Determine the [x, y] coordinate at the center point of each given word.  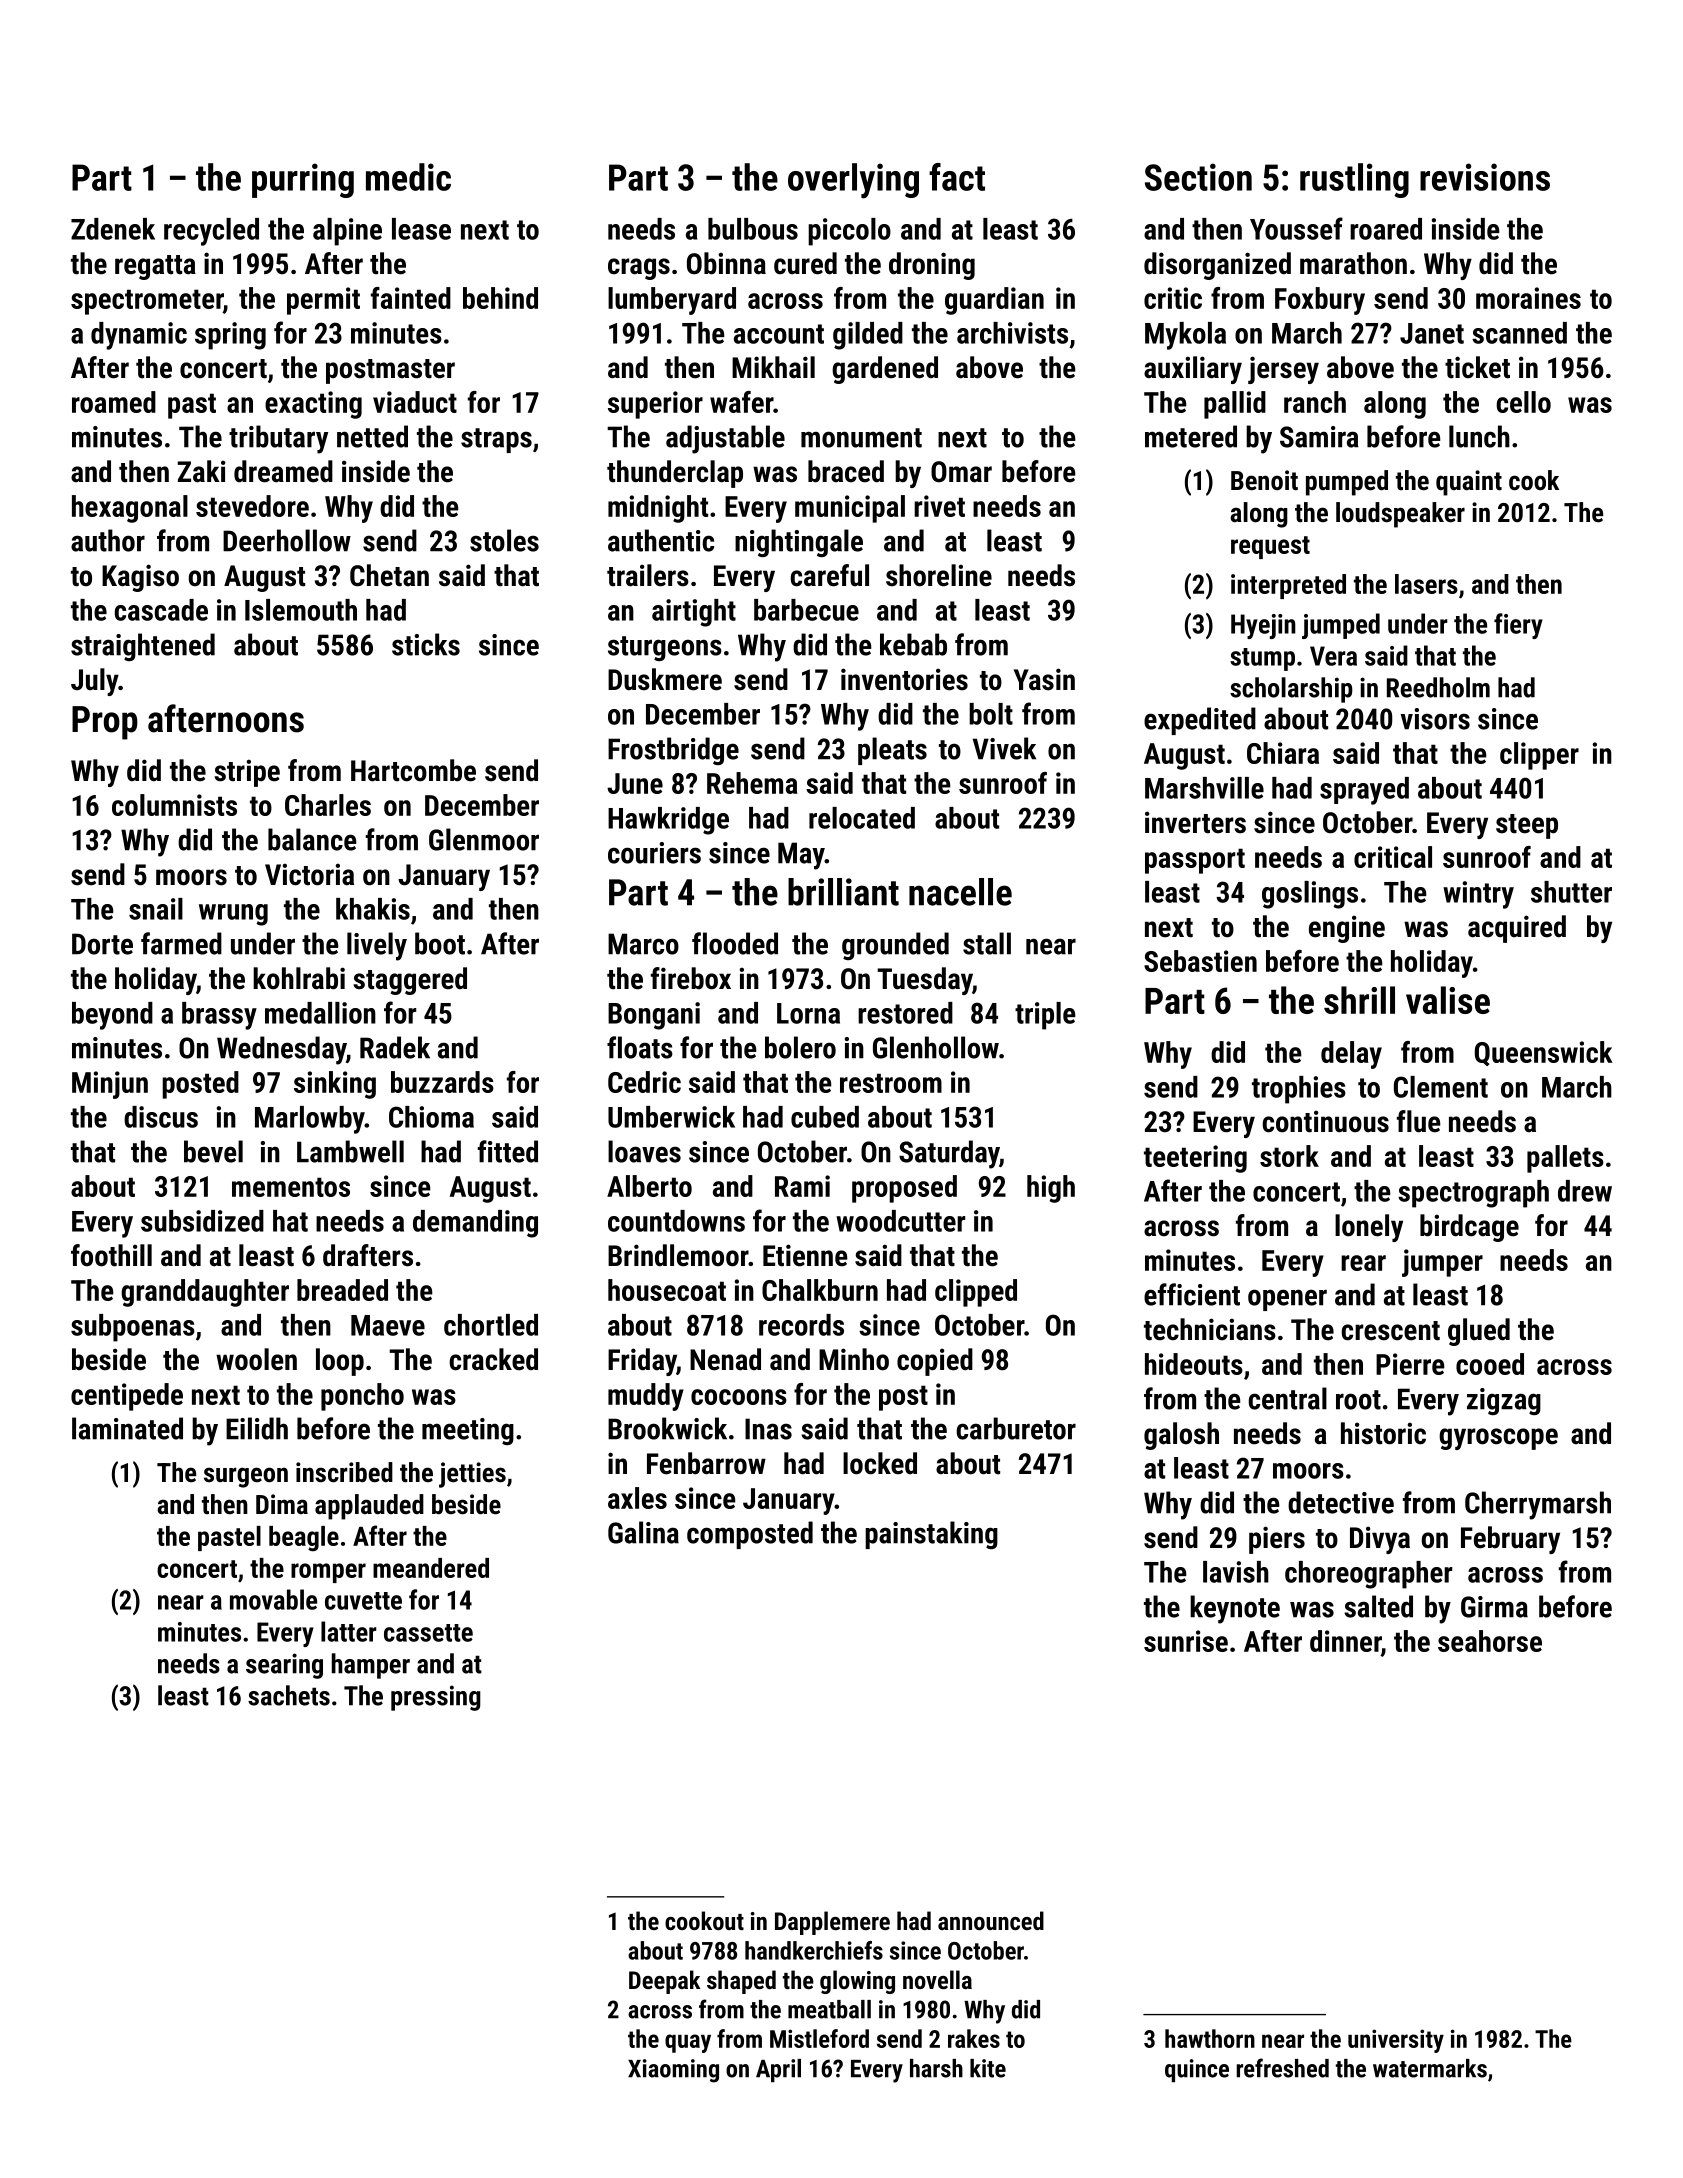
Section [1198, 177]
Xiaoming [673, 2071]
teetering [1195, 1159]
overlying [853, 181]
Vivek [1004, 748]
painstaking [931, 1535]
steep [1527, 826]
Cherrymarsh [1538, 1505]
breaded [342, 1290]
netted [372, 436]
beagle [304, 1539]
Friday [642, 1362]
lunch [1479, 436]
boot [440, 943]
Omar [961, 472]
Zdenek [113, 229]
